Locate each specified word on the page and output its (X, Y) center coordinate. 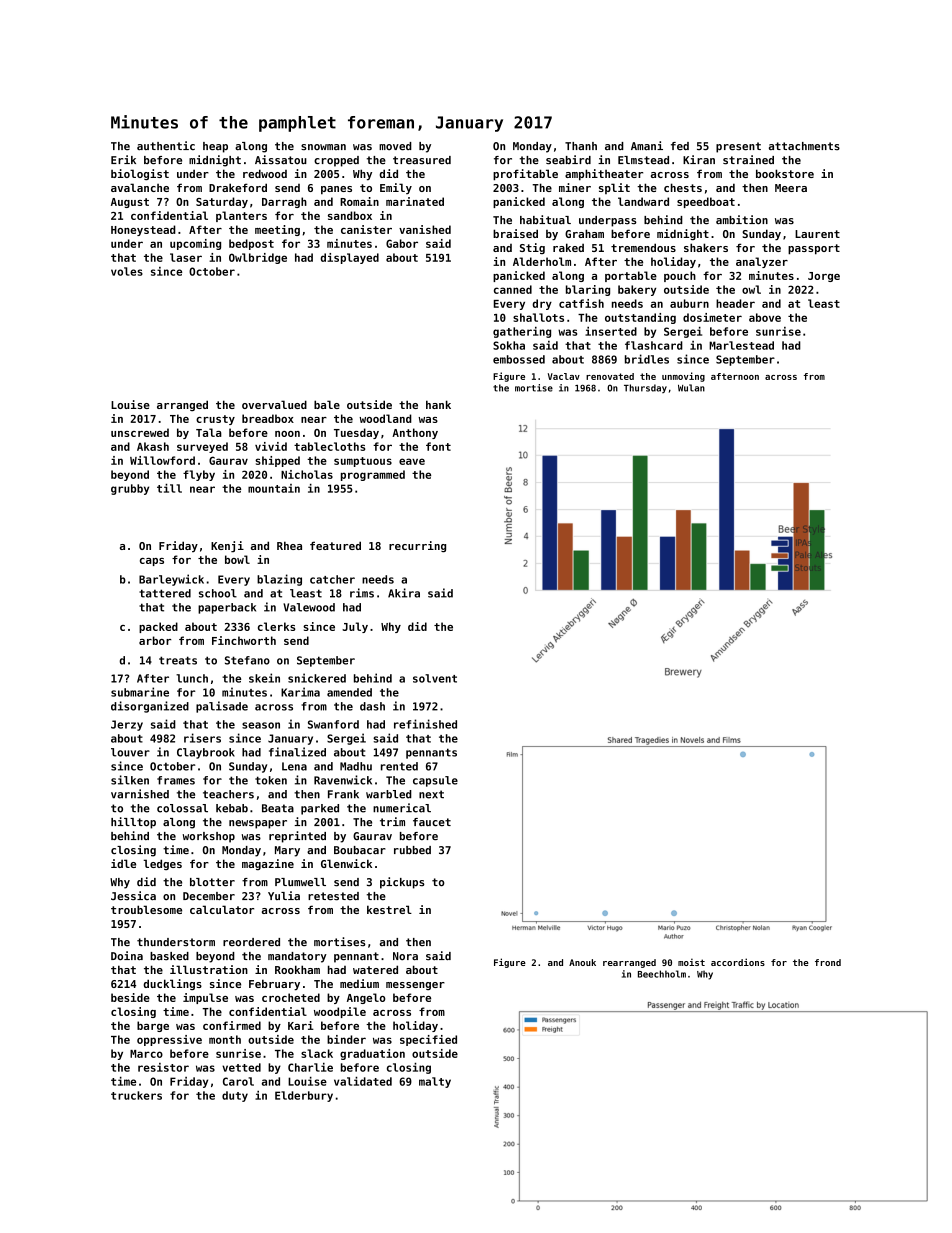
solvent (435, 678)
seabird (568, 160)
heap (215, 147)
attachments (804, 146)
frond (828, 962)
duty (235, 1096)
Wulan (691, 388)
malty (435, 1082)
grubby (130, 489)
